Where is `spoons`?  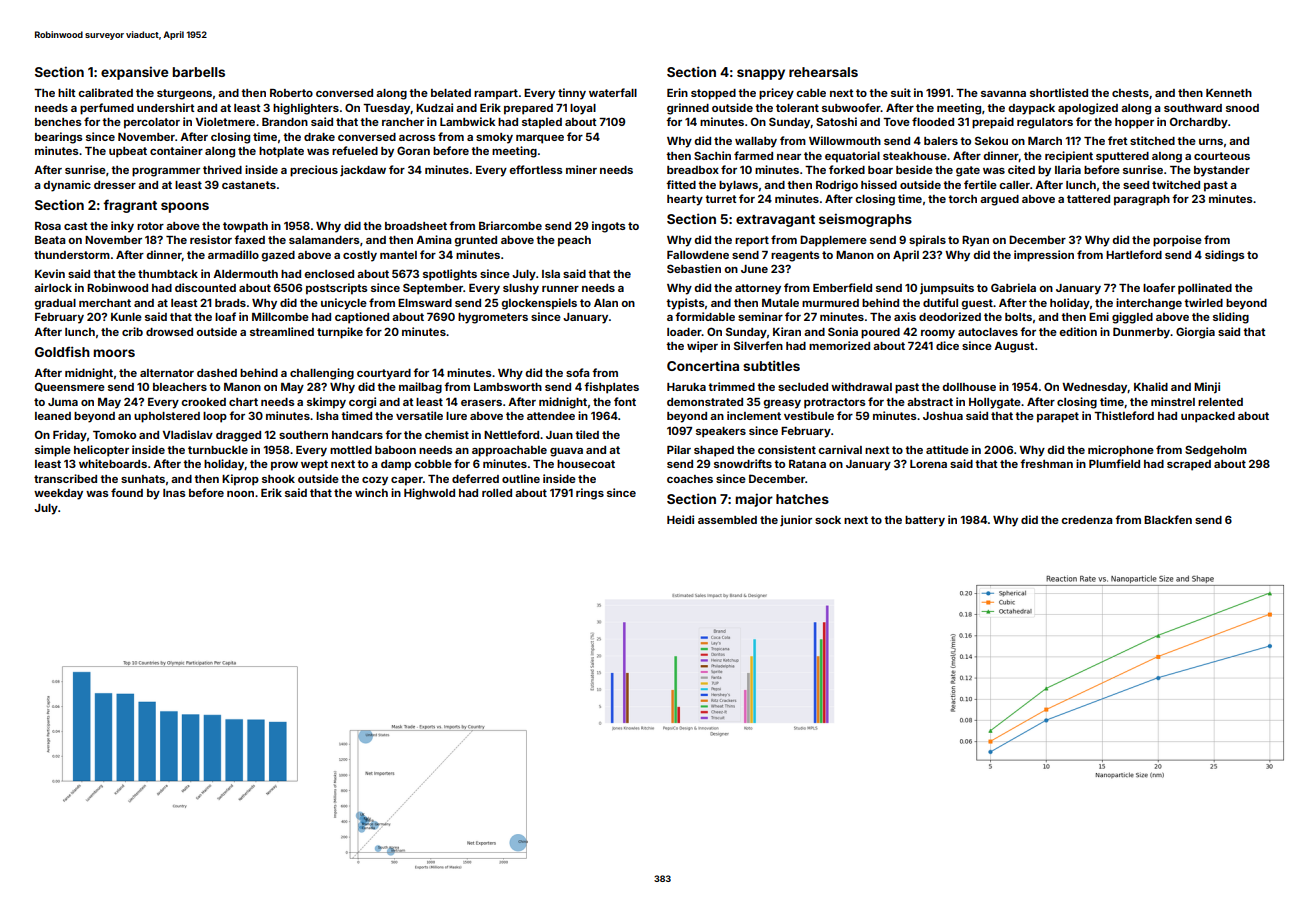
spoons is located at coordinates (185, 207).
